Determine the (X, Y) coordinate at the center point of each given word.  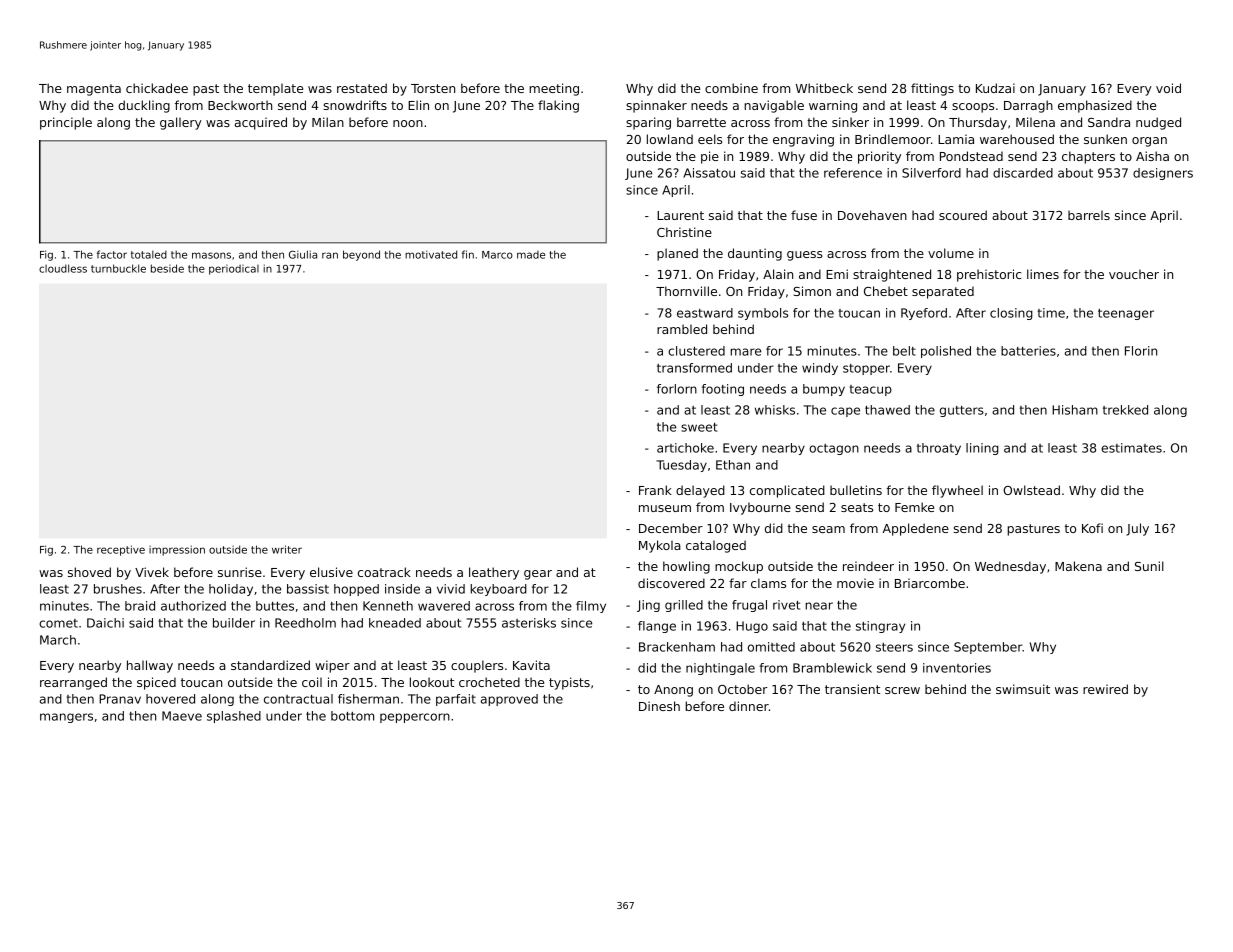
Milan (328, 122)
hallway (150, 666)
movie (855, 583)
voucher (1134, 274)
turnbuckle (118, 268)
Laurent (680, 215)
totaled (149, 254)
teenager (1126, 314)
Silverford (931, 173)
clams (768, 583)
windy (820, 369)
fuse (804, 215)
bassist (308, 589)
